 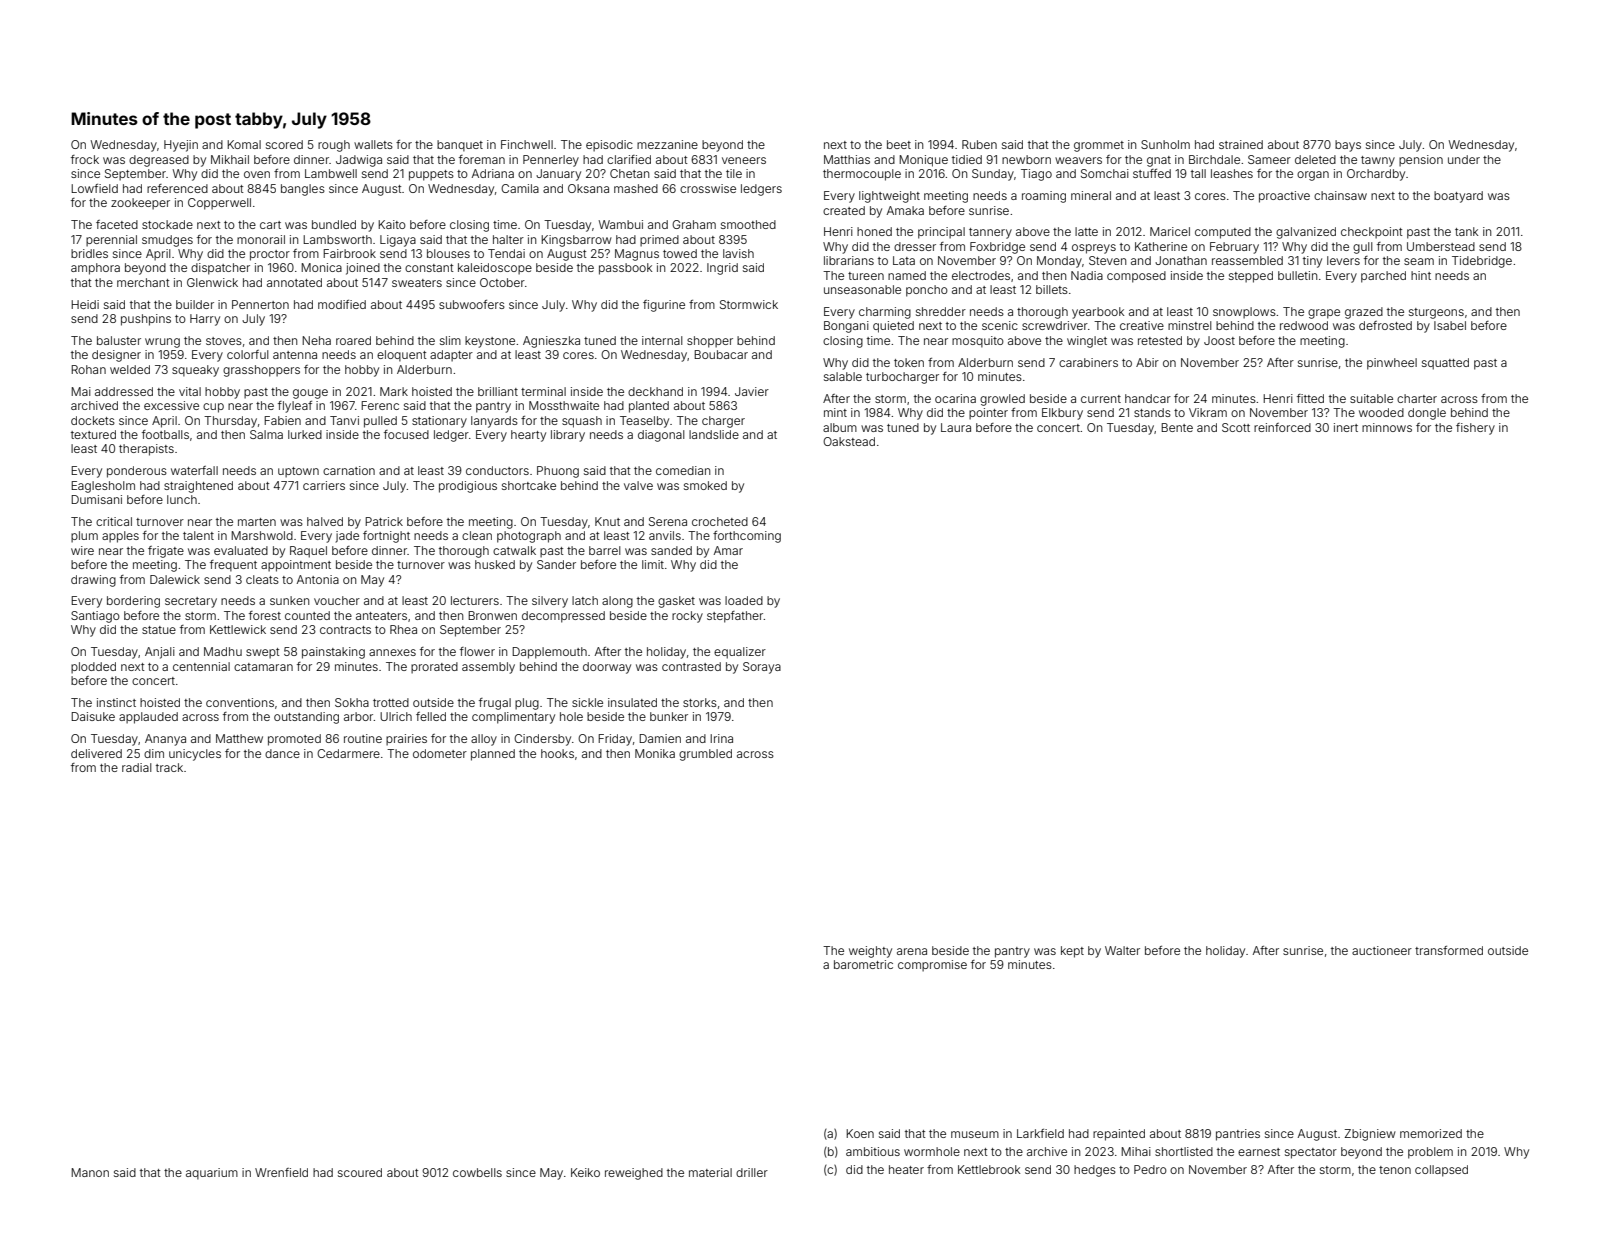 What do you see at coordinates (468, 487) in the document?
I see `prodigious` at bounding box center [468, 487].
